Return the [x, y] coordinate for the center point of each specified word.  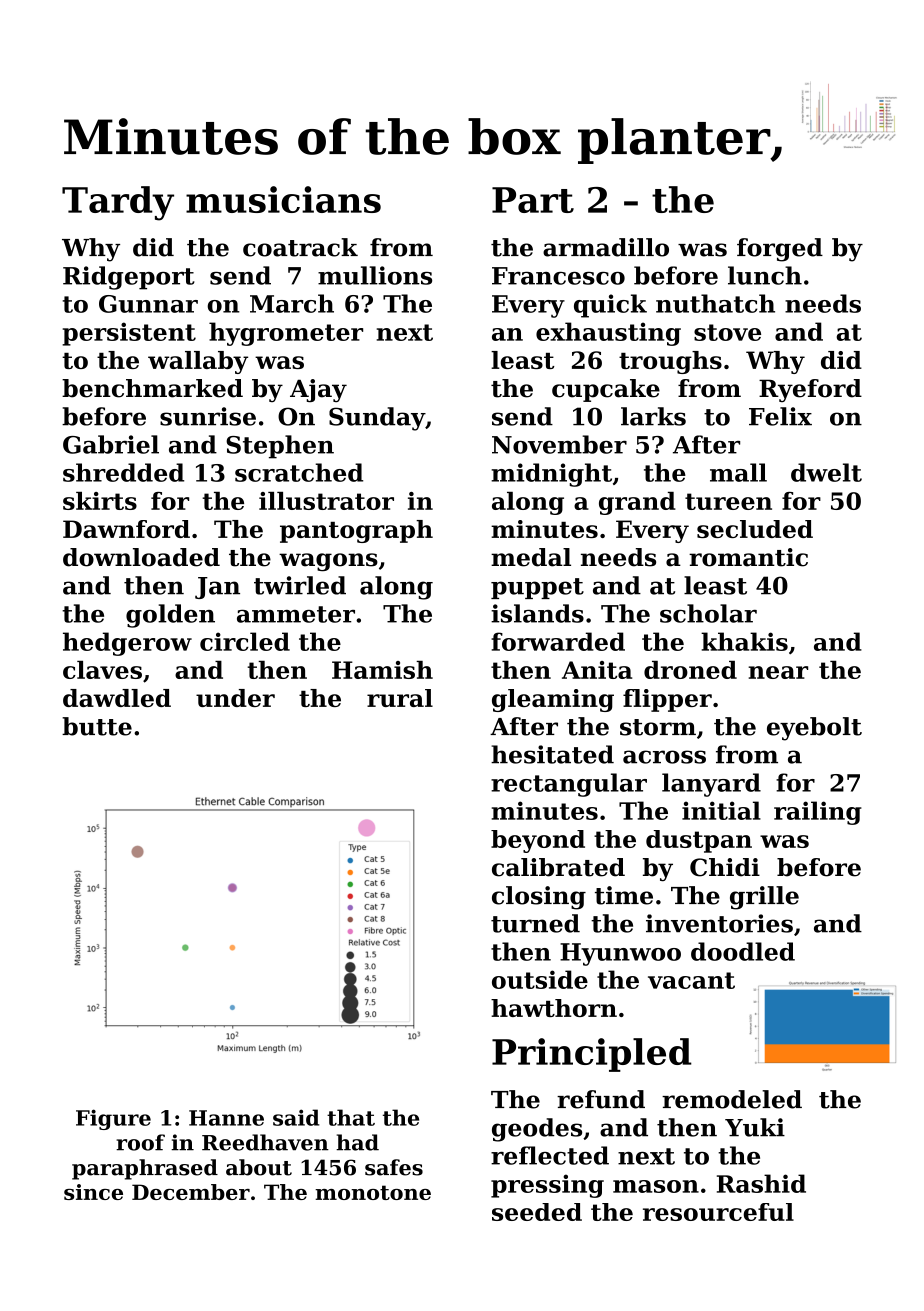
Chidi [725, 867]
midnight [551, 475]
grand [637, 503]
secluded [755, 529]
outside [540, 979]
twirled [300, 585]
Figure [113, 1119]
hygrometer [286, 334]
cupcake [606, 390]
